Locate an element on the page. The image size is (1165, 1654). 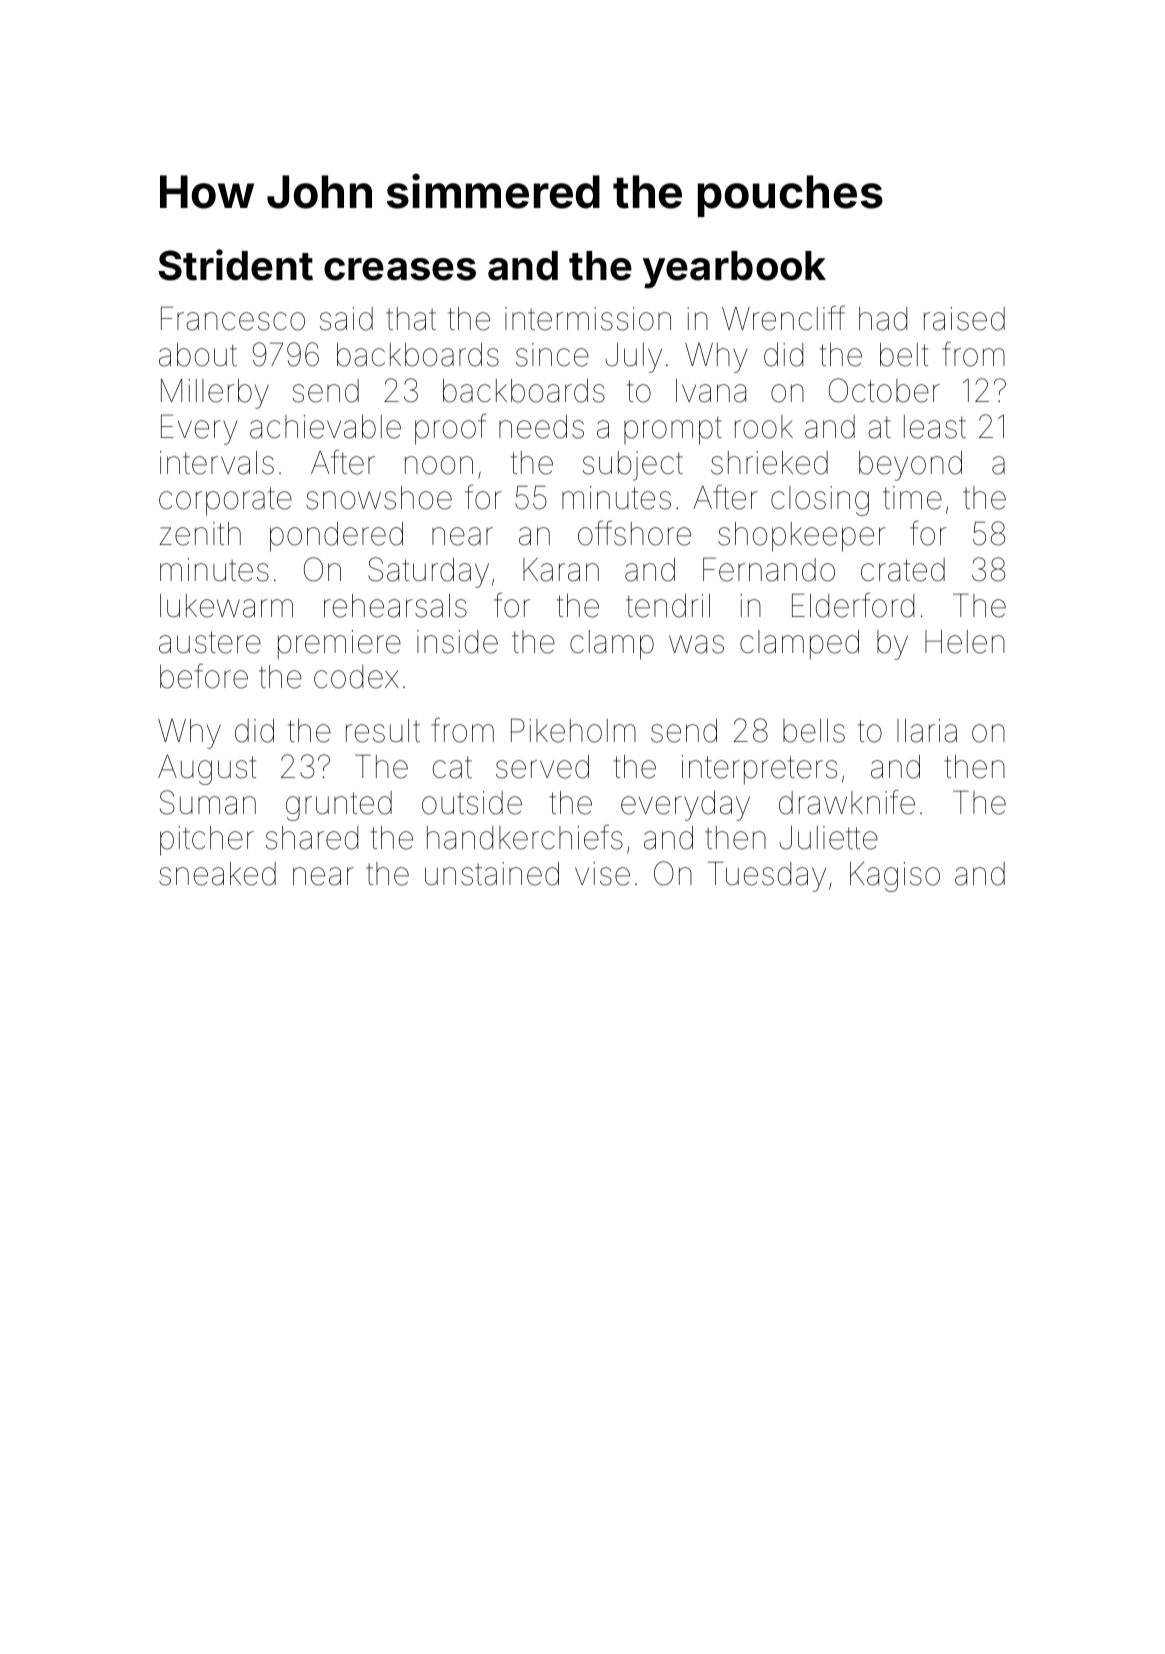
raised is located at coordinates (964, 319).
